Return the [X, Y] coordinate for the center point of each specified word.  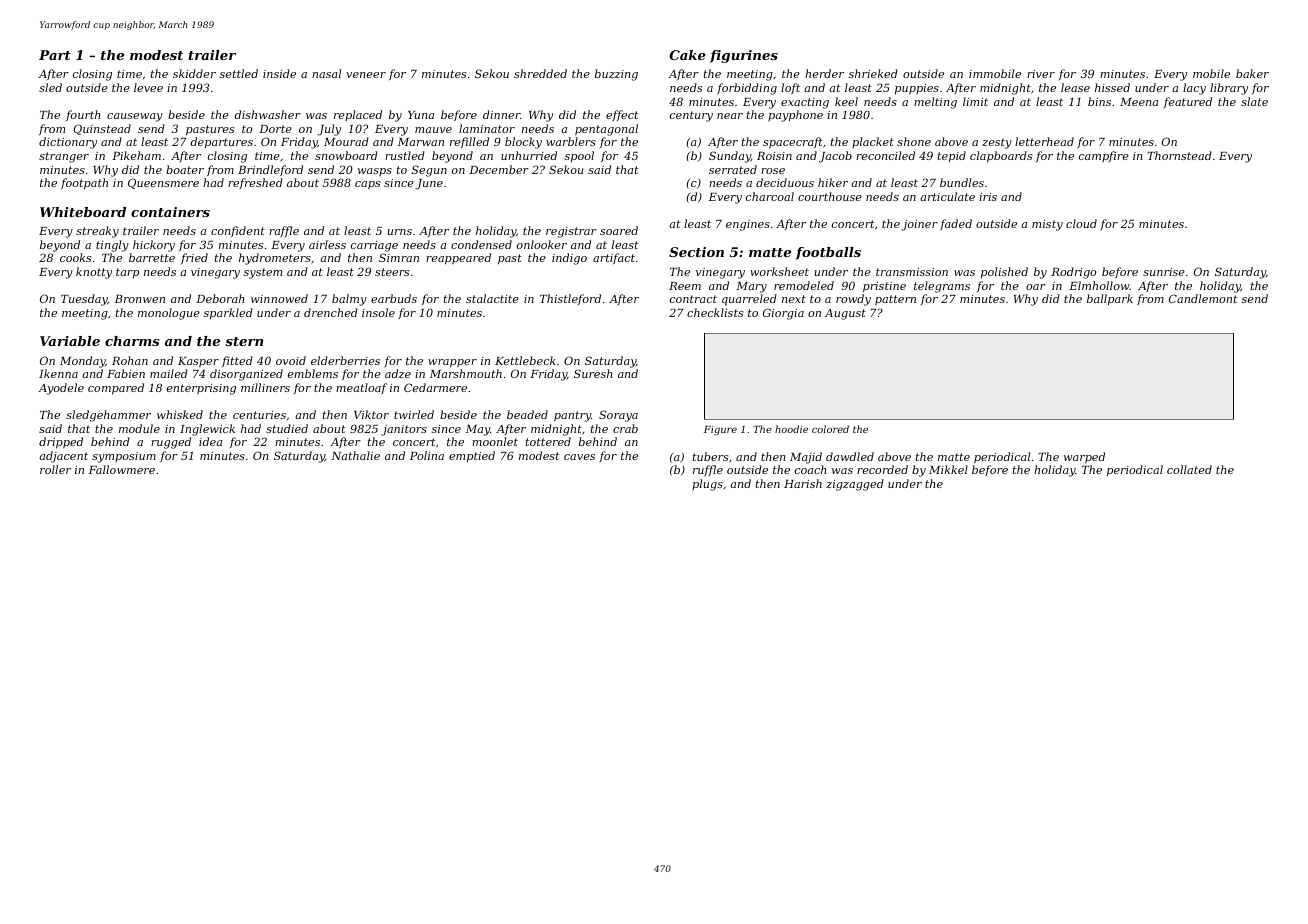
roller [55, 469]
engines [748, 225]
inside [279, 73]
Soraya [618, 416]
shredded [540, 73]
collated [1189, 469]
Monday [82, 362]
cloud [1081, 223]
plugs [707, 485]
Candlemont [1203, 298]
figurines [744, 56]
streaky [97, 232]
